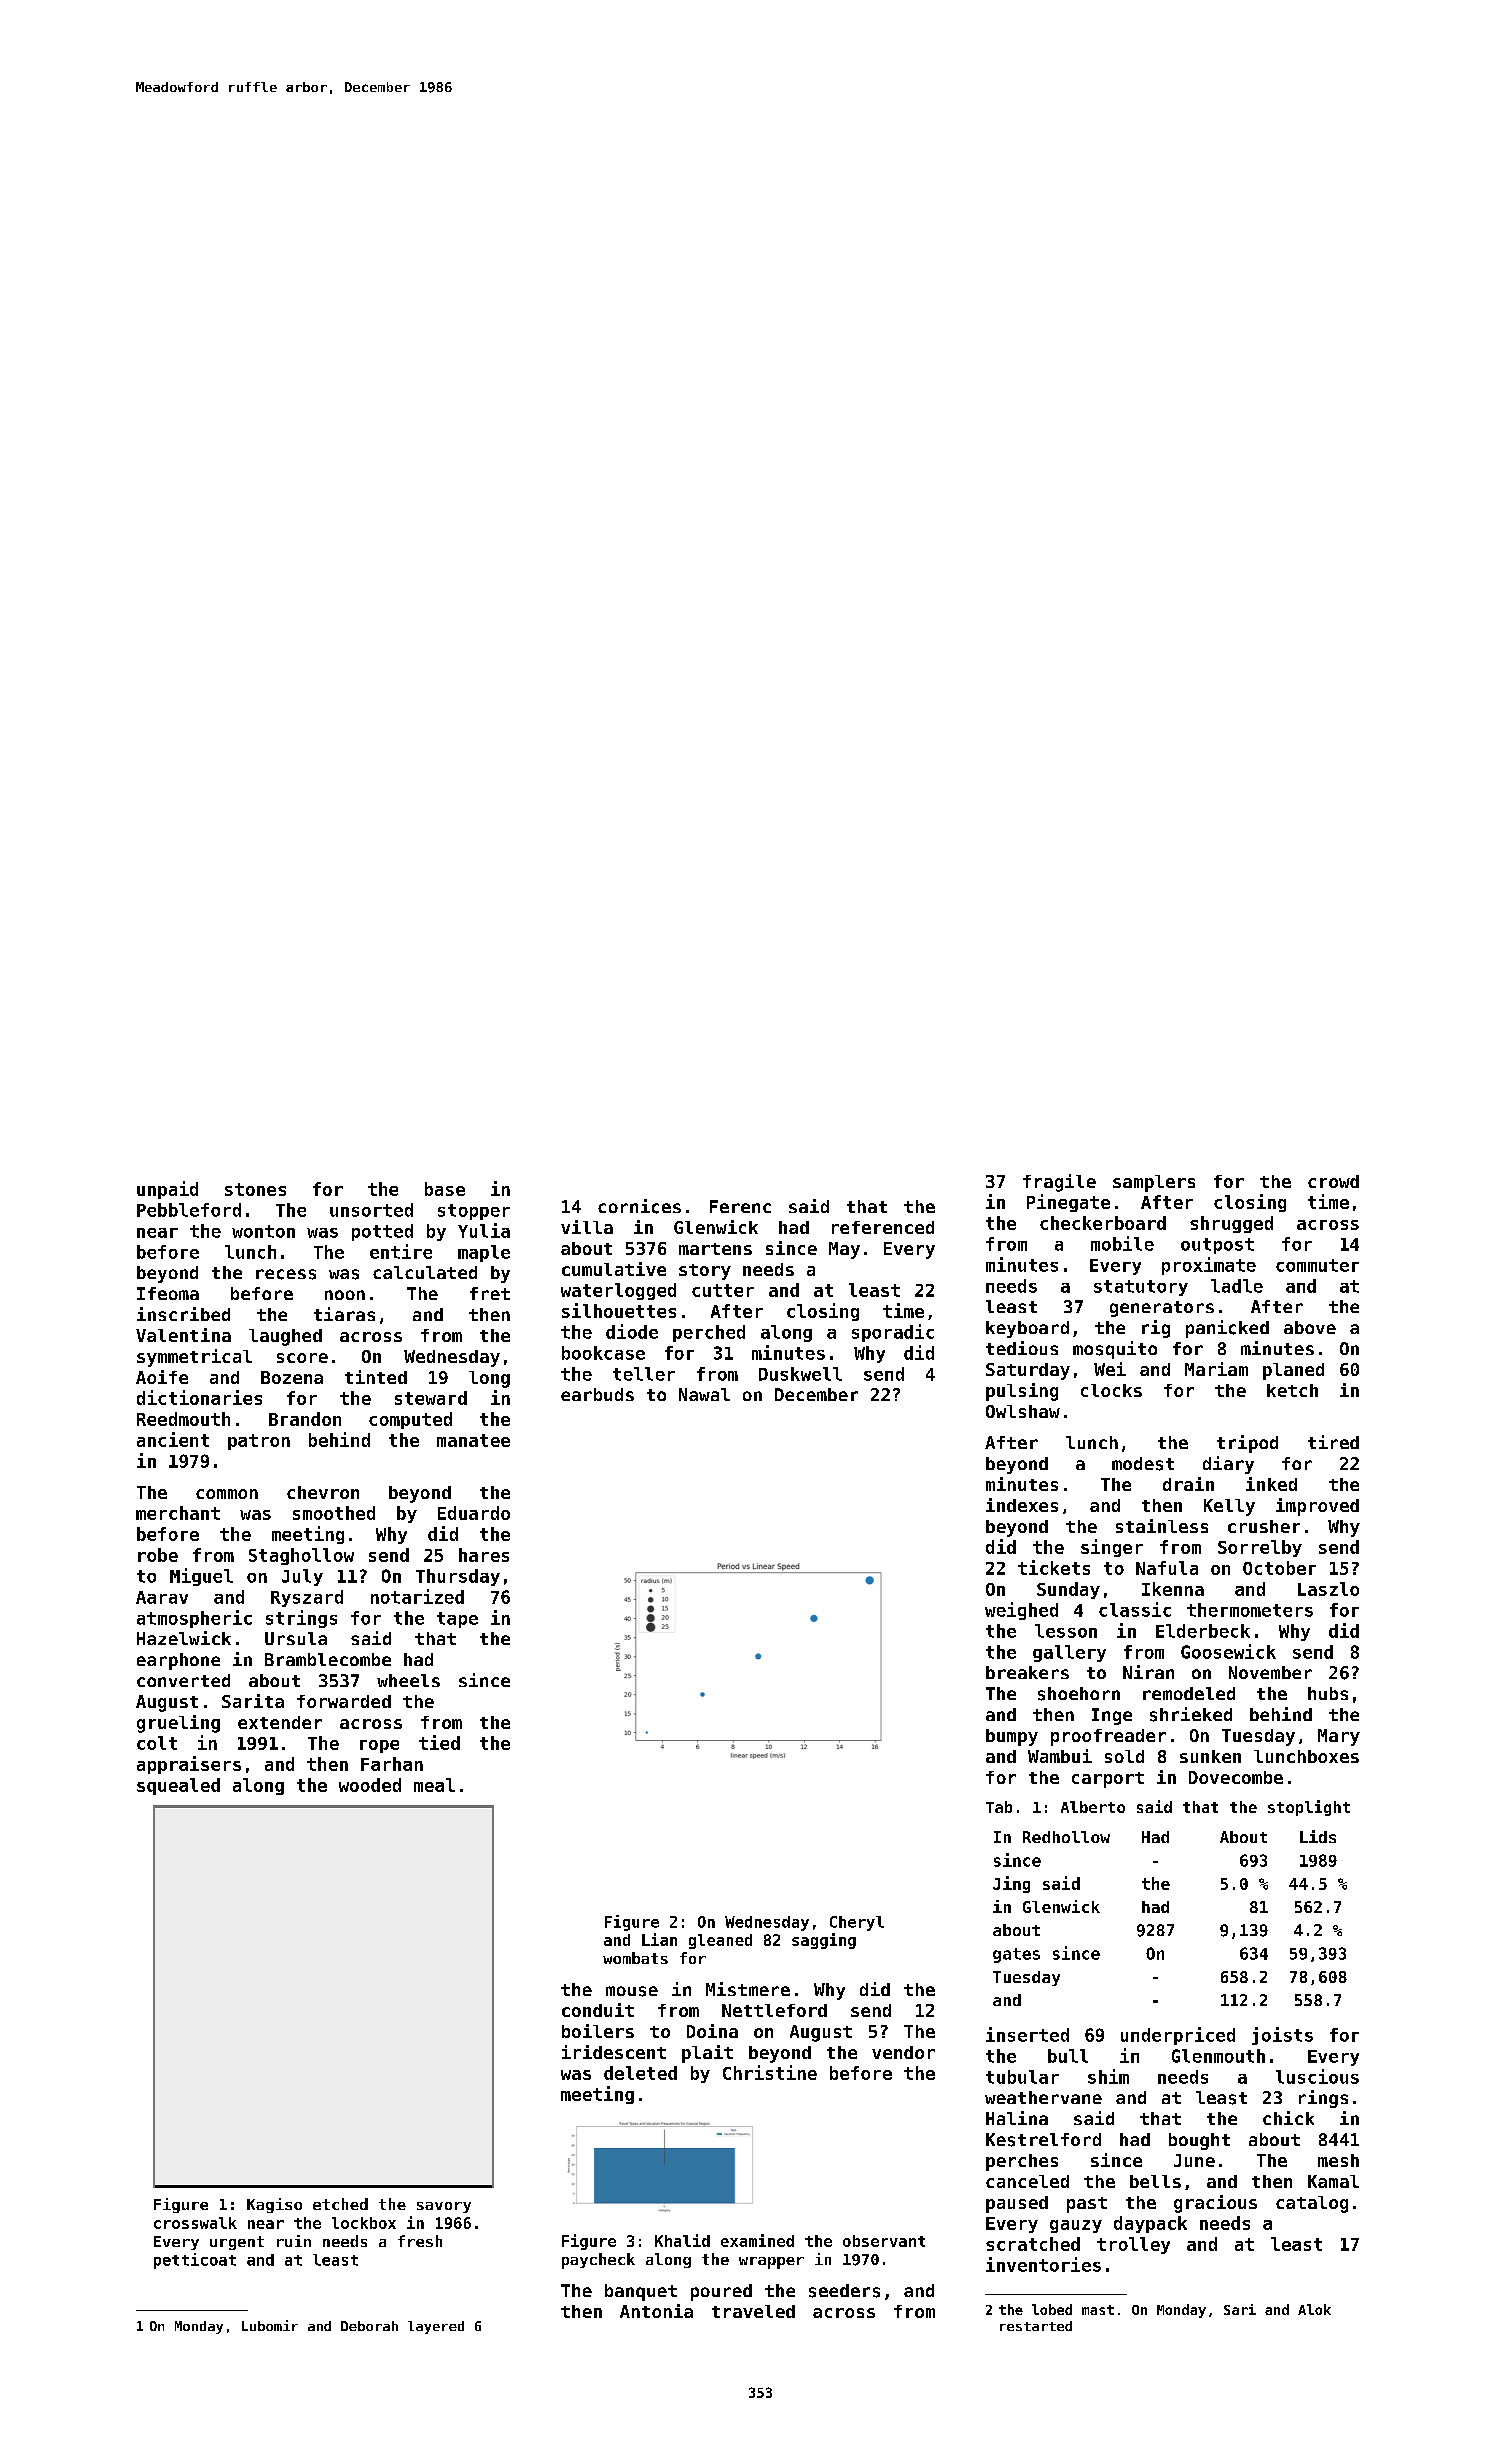 The width and height of the page is (1496, 2464). I want to click on unpaid, so click(167, 1190).
